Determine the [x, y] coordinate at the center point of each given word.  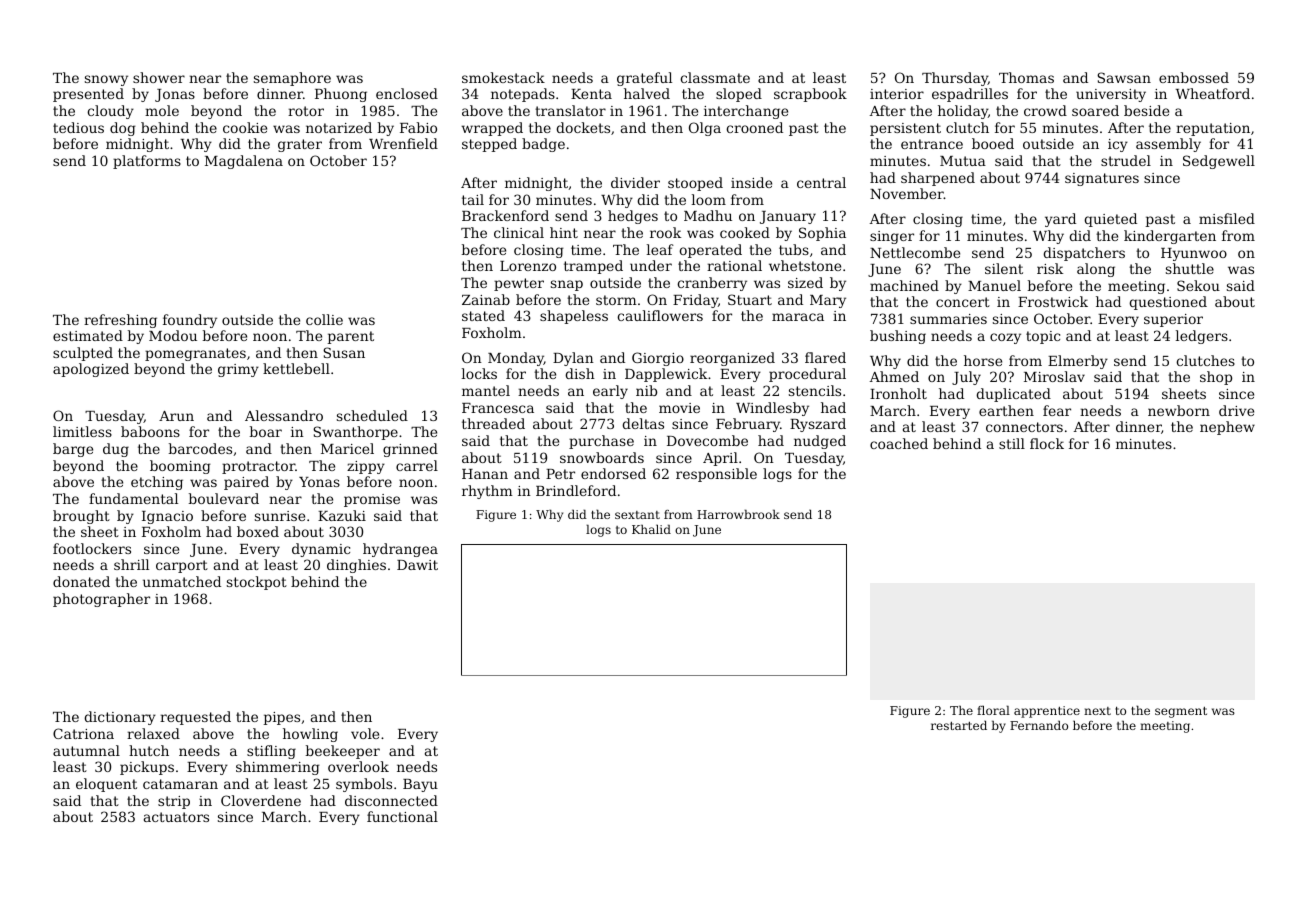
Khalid [651, 529]
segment [1181, 712]
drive [1236, 410]
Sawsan [1124, 77]
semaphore [292, 79]
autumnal [86, 750]
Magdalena [244, 162]
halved [647, 93]
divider [635, 182]
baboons [150, 431]
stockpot [257, 583]
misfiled [1227, 218]
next [1097, 711]
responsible [716, 475]
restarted [959, 725]
